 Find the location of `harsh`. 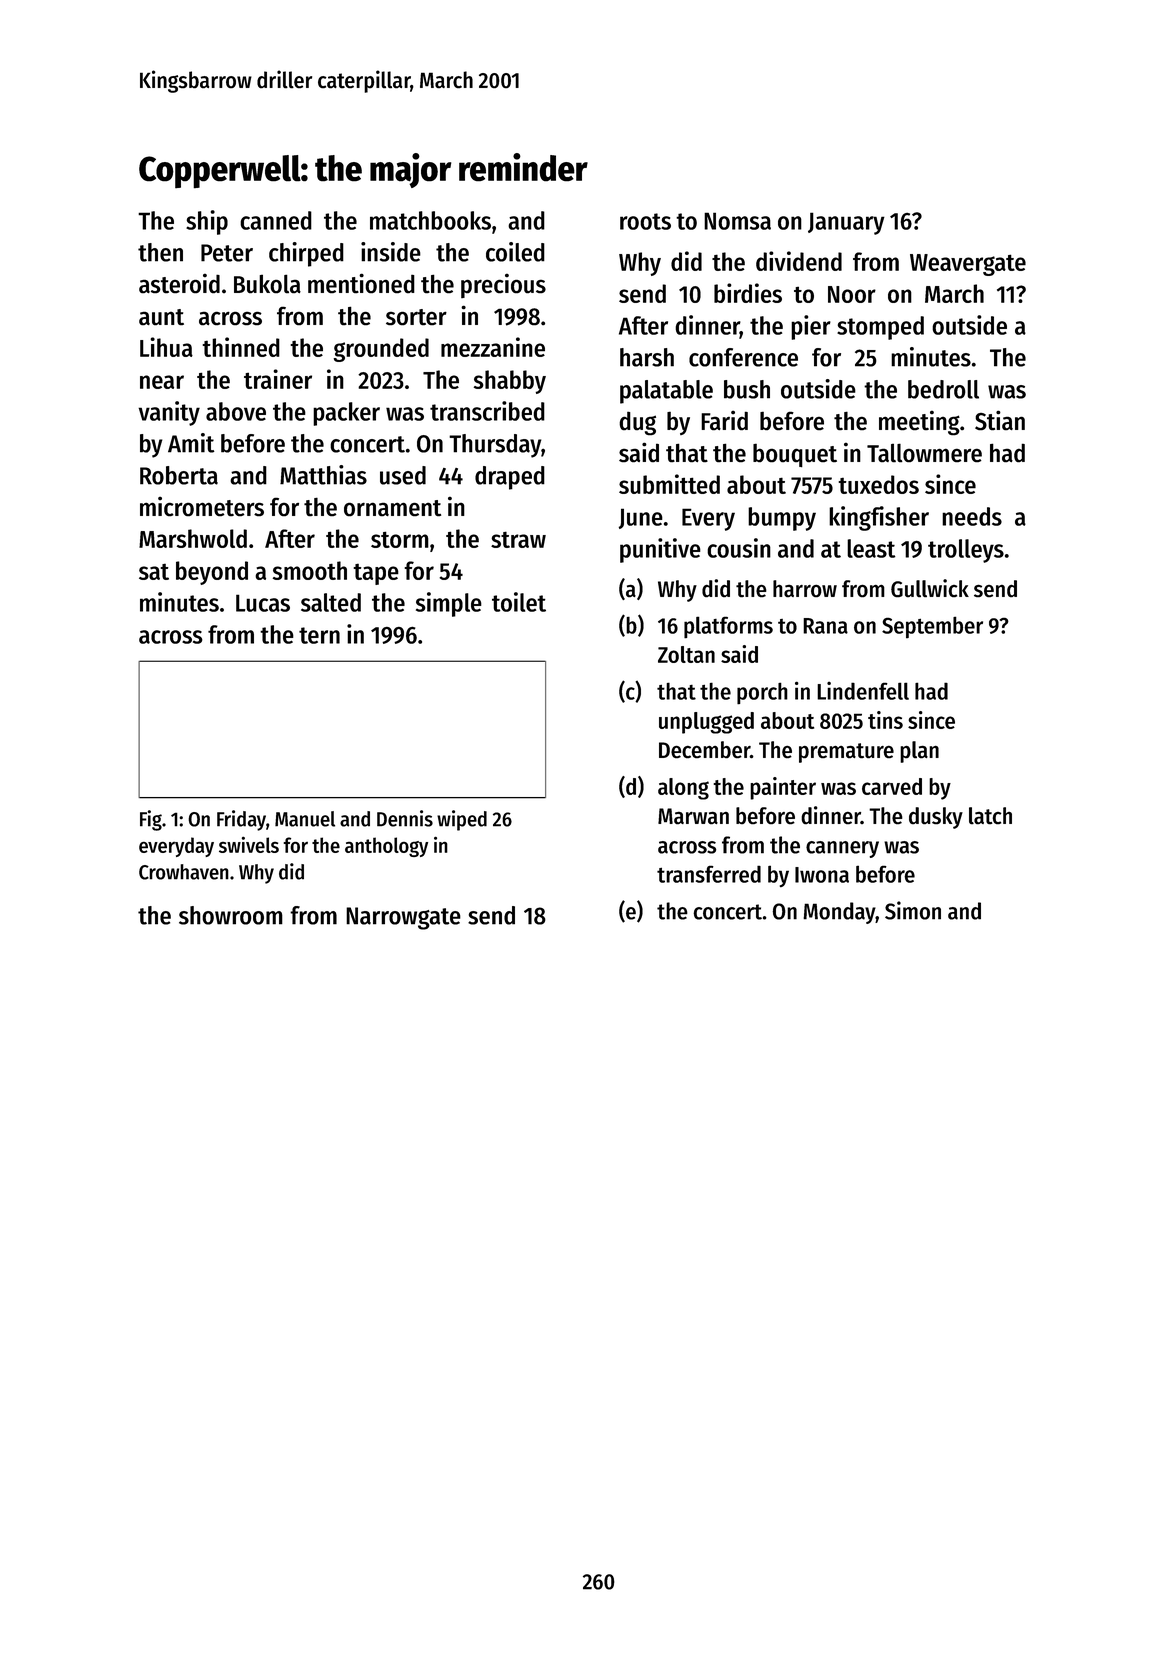

harsh is located at coordinates (647, 357).
